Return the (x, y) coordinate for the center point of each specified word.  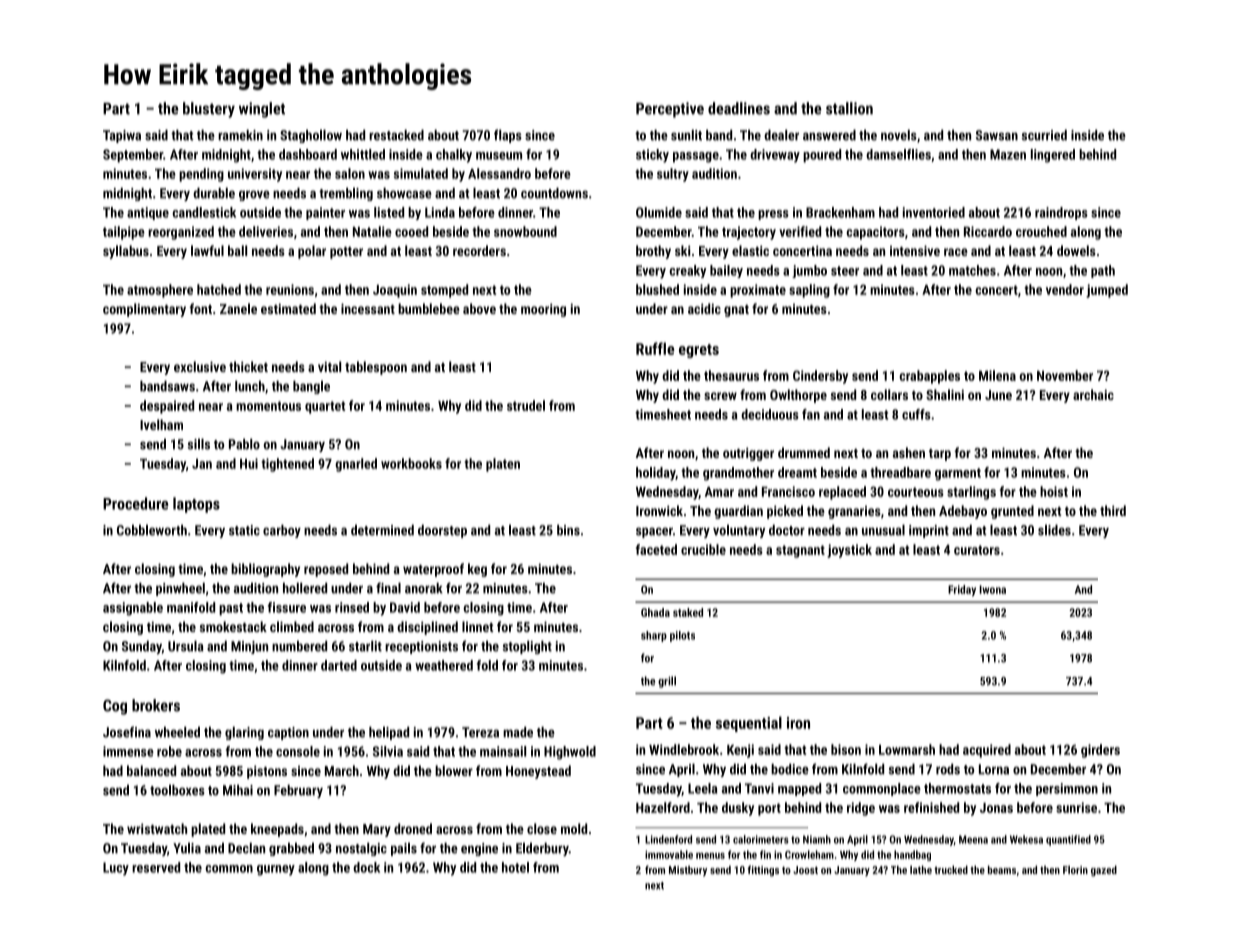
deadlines (739, 108)
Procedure (135, 503)
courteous (916, 492)
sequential (749, 724)
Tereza (480, 732)
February (298, 791)
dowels (1076, 250)
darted (339, 665)
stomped (444, 291)
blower (454, 770)
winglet (262, 110)
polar (312, 252)
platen (503, 465)
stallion (849, 108)
